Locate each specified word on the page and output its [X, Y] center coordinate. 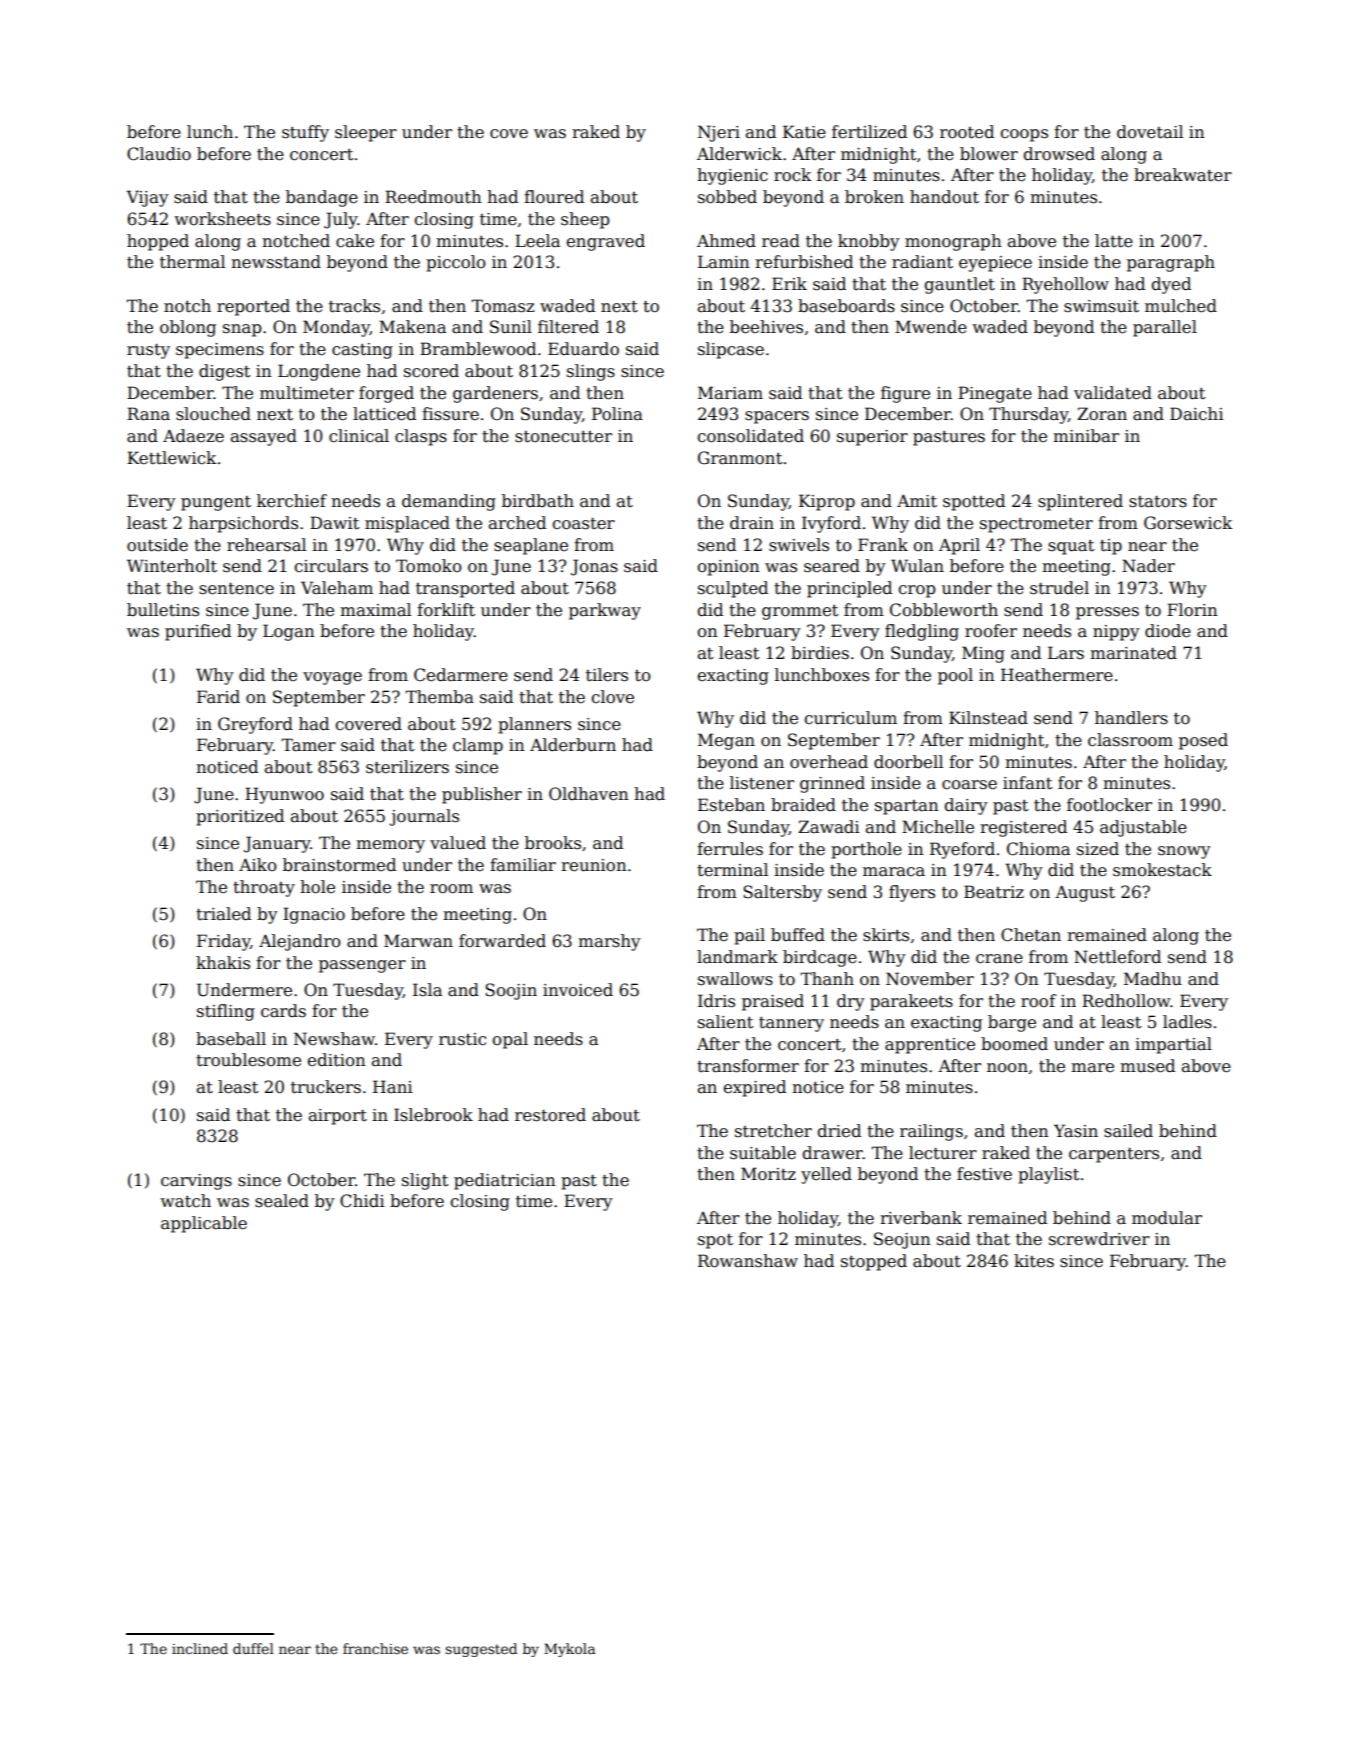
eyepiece [995, 264]
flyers [912, 893]
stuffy [305, 133]
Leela [537, 241]
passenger [362, 966]
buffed [798, 935]
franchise [375, 1648]
